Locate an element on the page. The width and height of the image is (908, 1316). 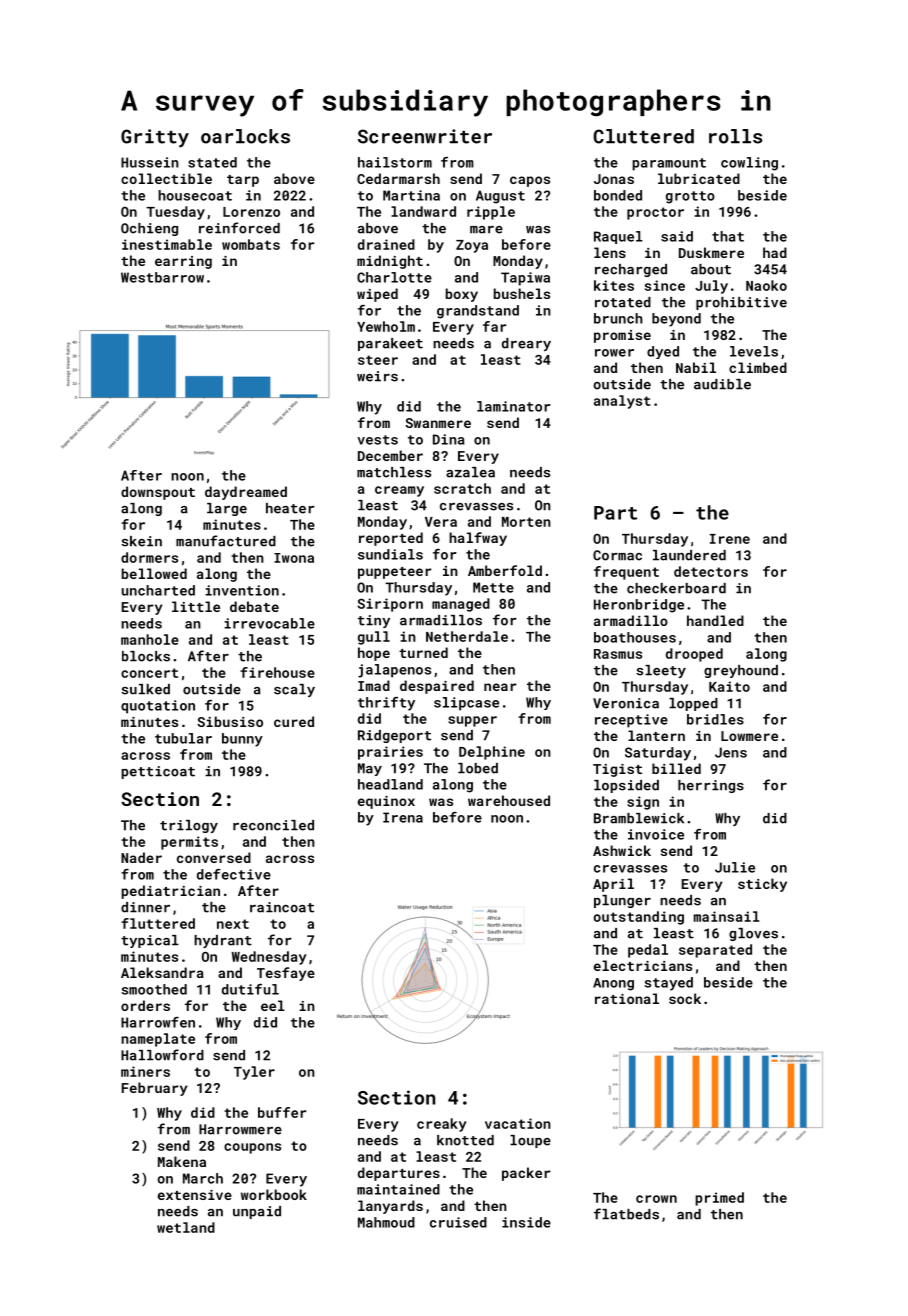
Gritty is located at coordinates (155, 138).
